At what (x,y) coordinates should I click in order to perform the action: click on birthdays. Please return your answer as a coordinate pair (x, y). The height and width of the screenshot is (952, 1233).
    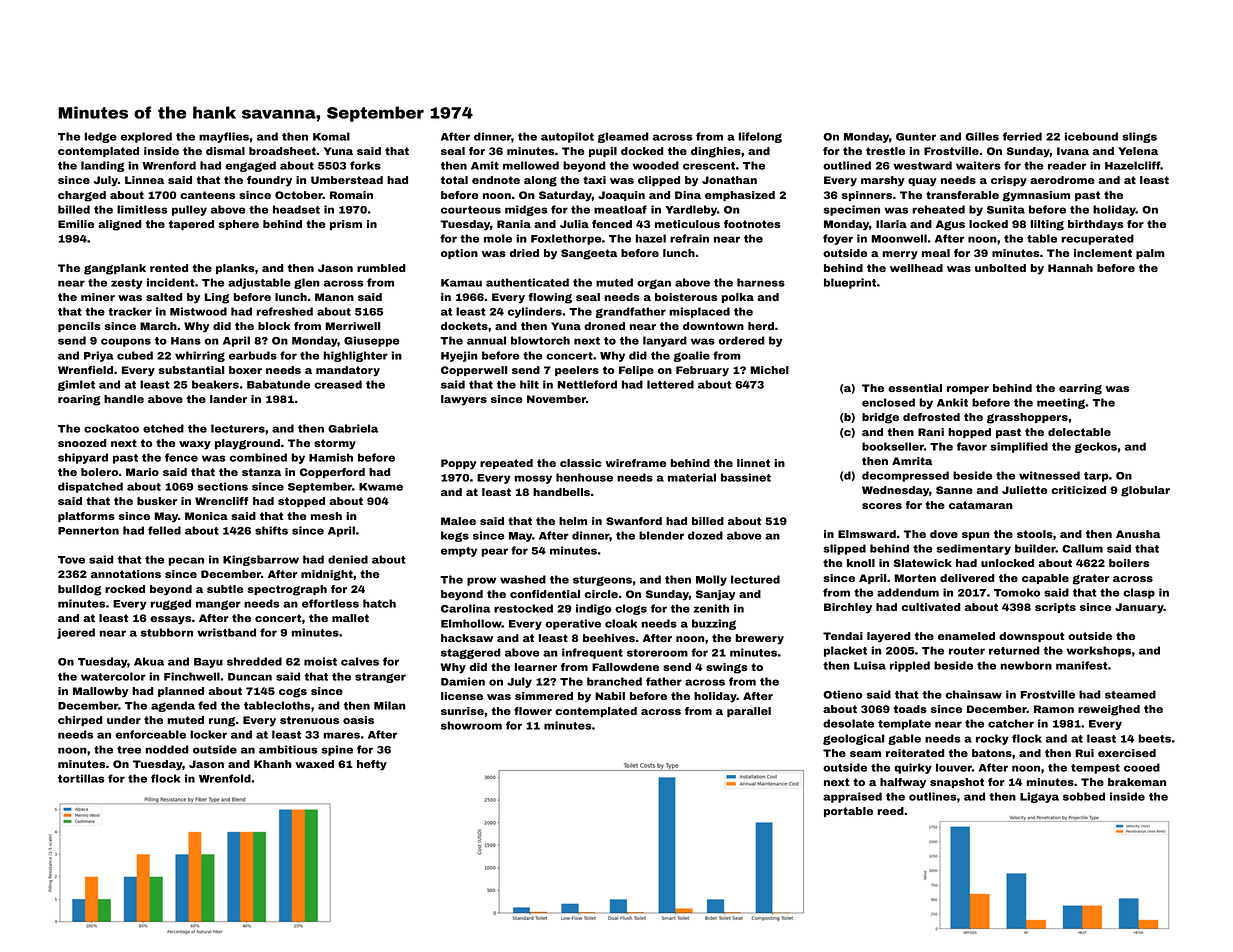
    Looking at the image, I should click on (1096, 225).
